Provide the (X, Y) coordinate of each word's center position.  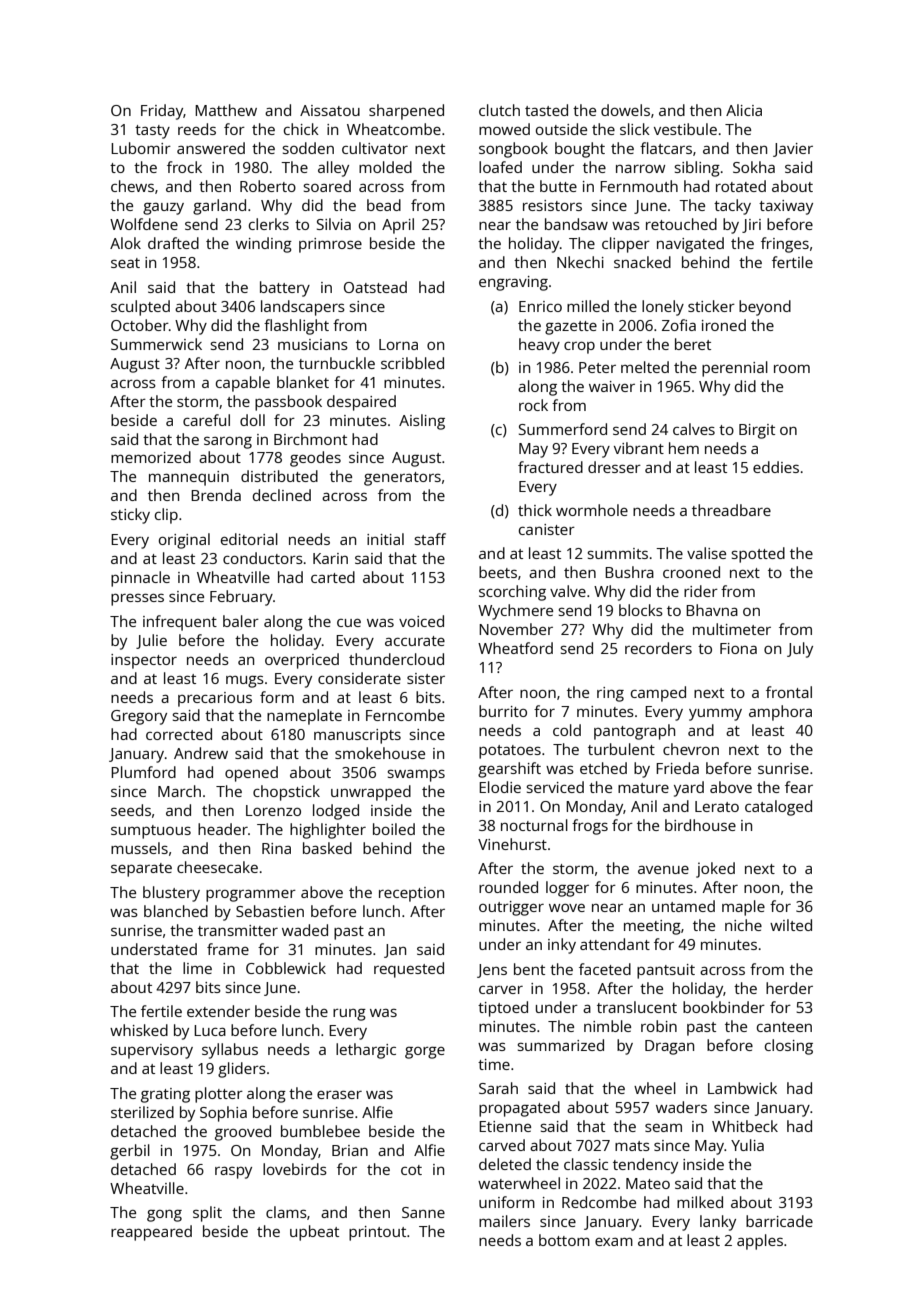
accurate (415, 641)
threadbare (731, 510)
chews (132, 186)
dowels (625, 110)
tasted (546, 110)
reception (411, 894)
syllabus (230, 1051)
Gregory (139, 717)
